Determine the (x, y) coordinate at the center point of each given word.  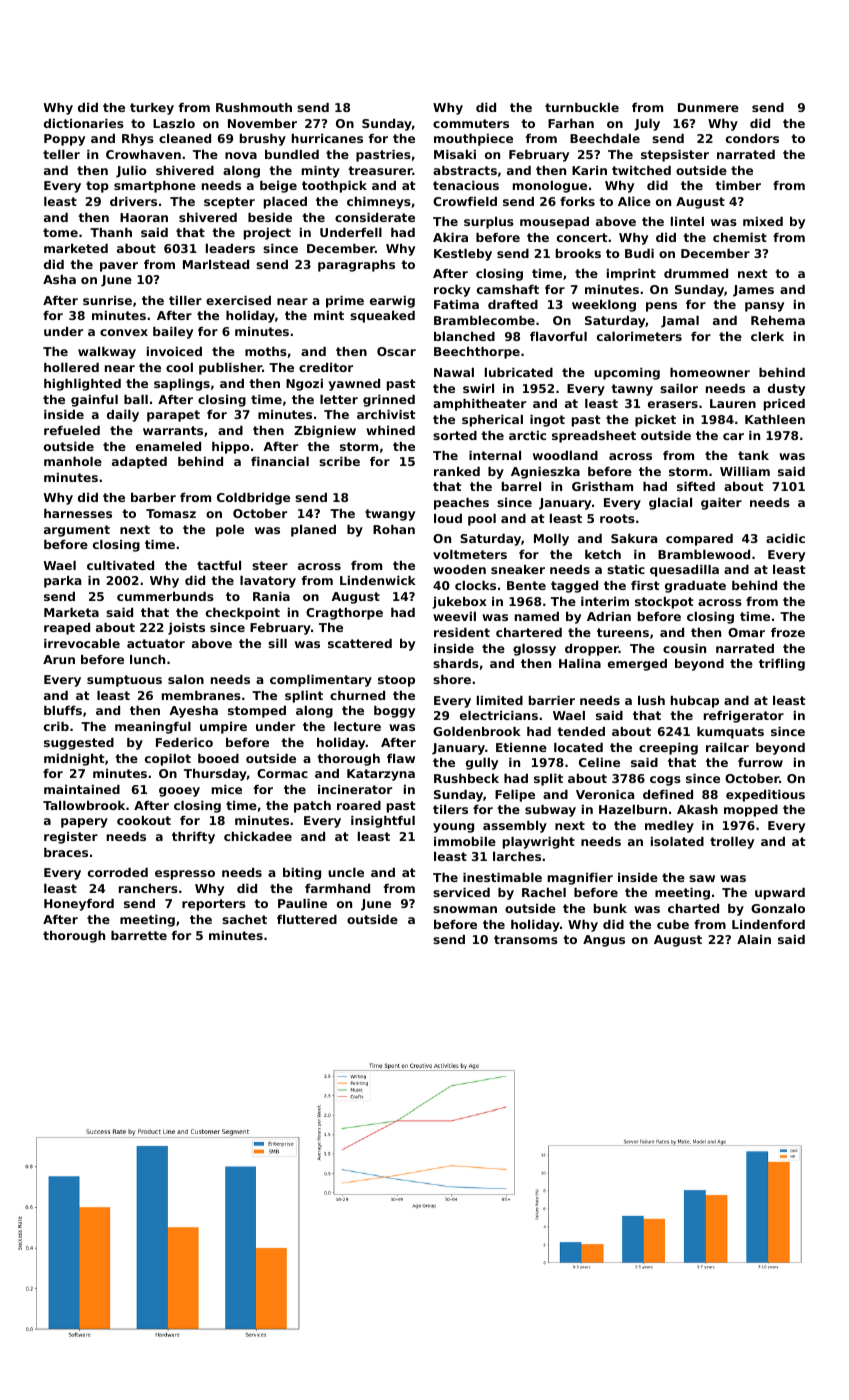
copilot (168, 760)
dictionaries (84, 123)
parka (62, 582)
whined (390, 430)
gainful (94, 401)
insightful (383, 822)
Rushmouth (254, 107)
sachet (244, 919)
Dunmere (708, 107)
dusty (786, 390)
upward (780, 894)
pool (482, 520)
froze (788, 632)
